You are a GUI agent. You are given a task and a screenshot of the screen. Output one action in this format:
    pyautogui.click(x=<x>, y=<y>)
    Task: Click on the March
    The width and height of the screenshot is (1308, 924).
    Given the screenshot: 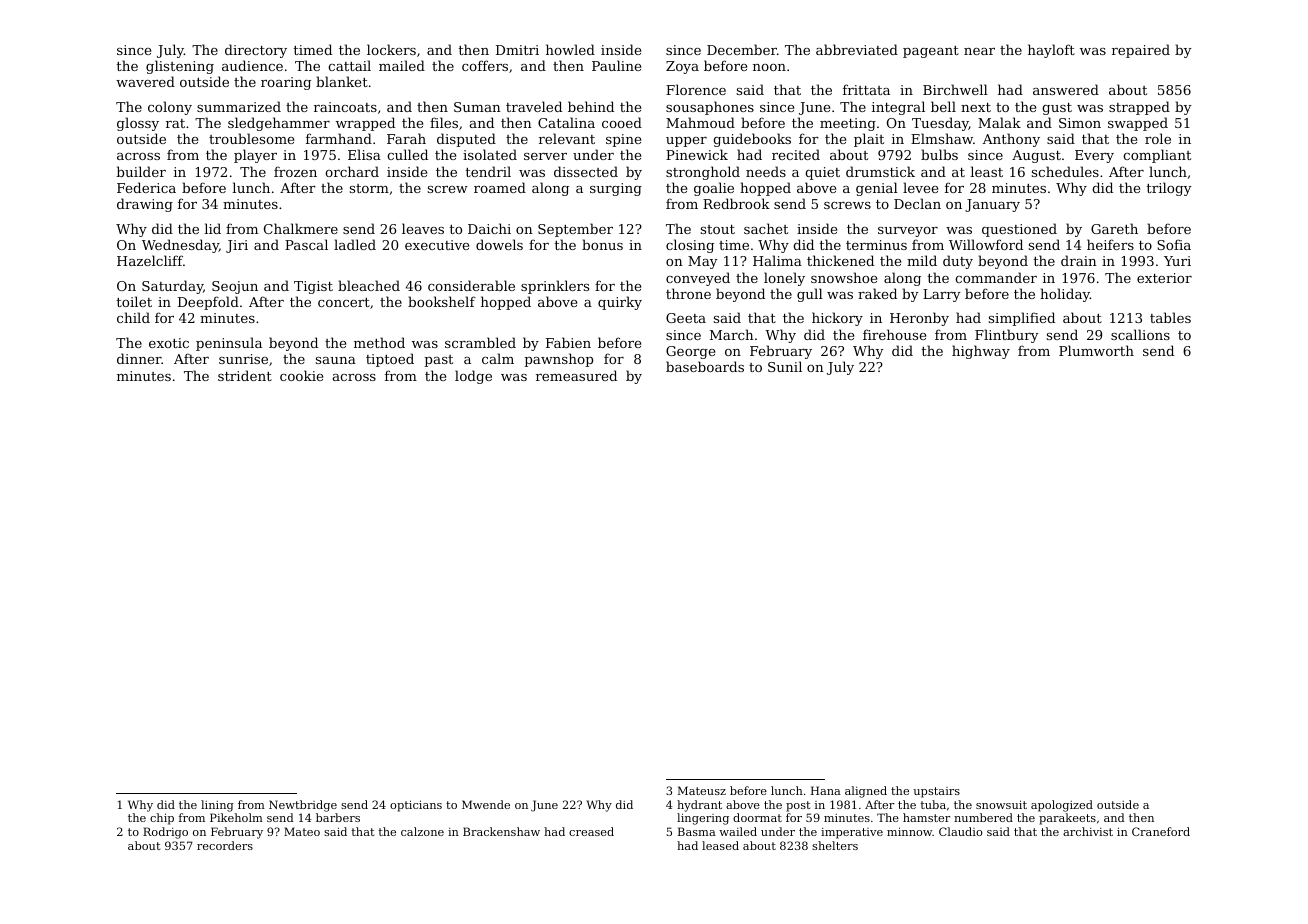 What is the action you would take?
    pyautogui.click(x=732, y=334)
